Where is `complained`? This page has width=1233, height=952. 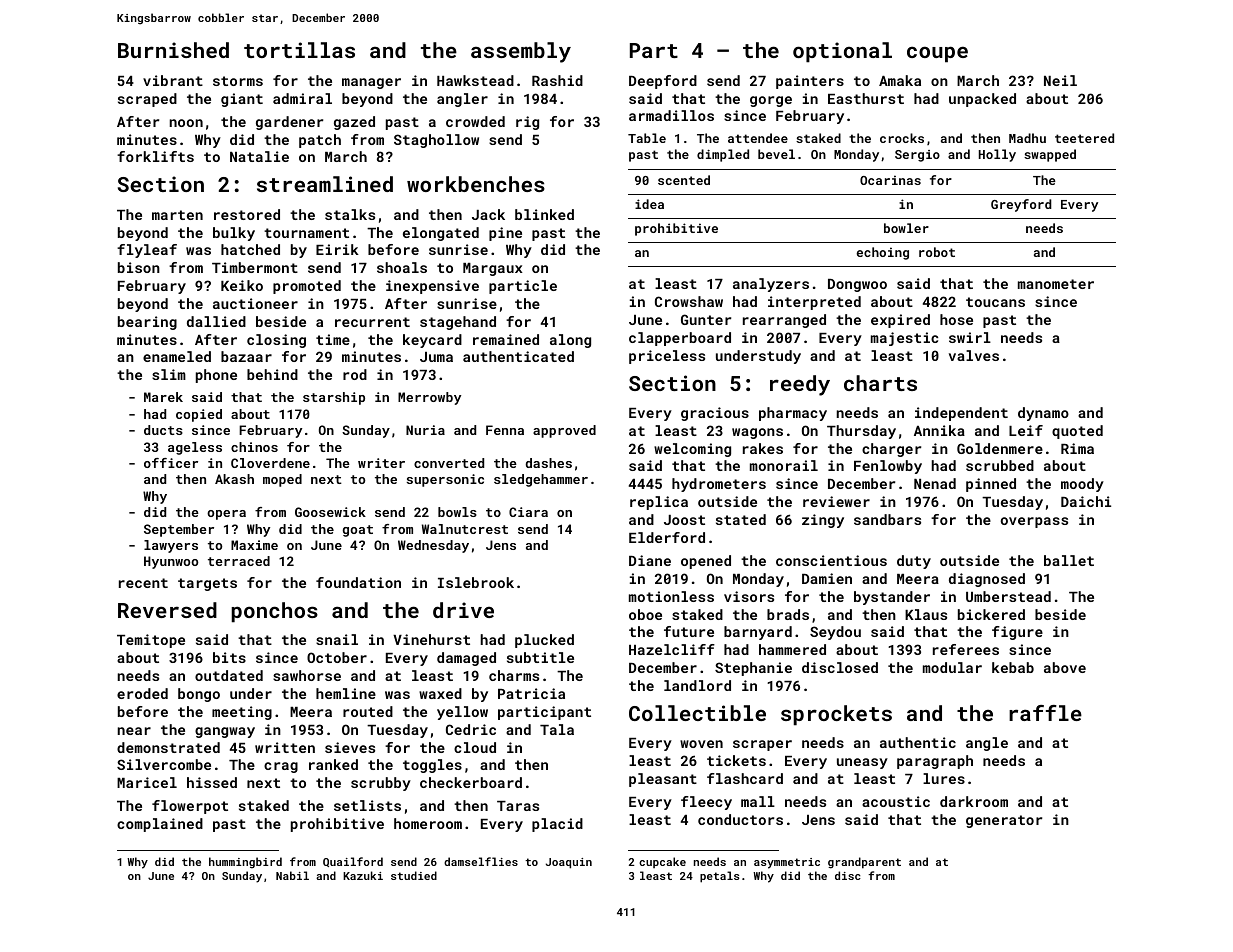
complained is located at coordinates (160, 825).
